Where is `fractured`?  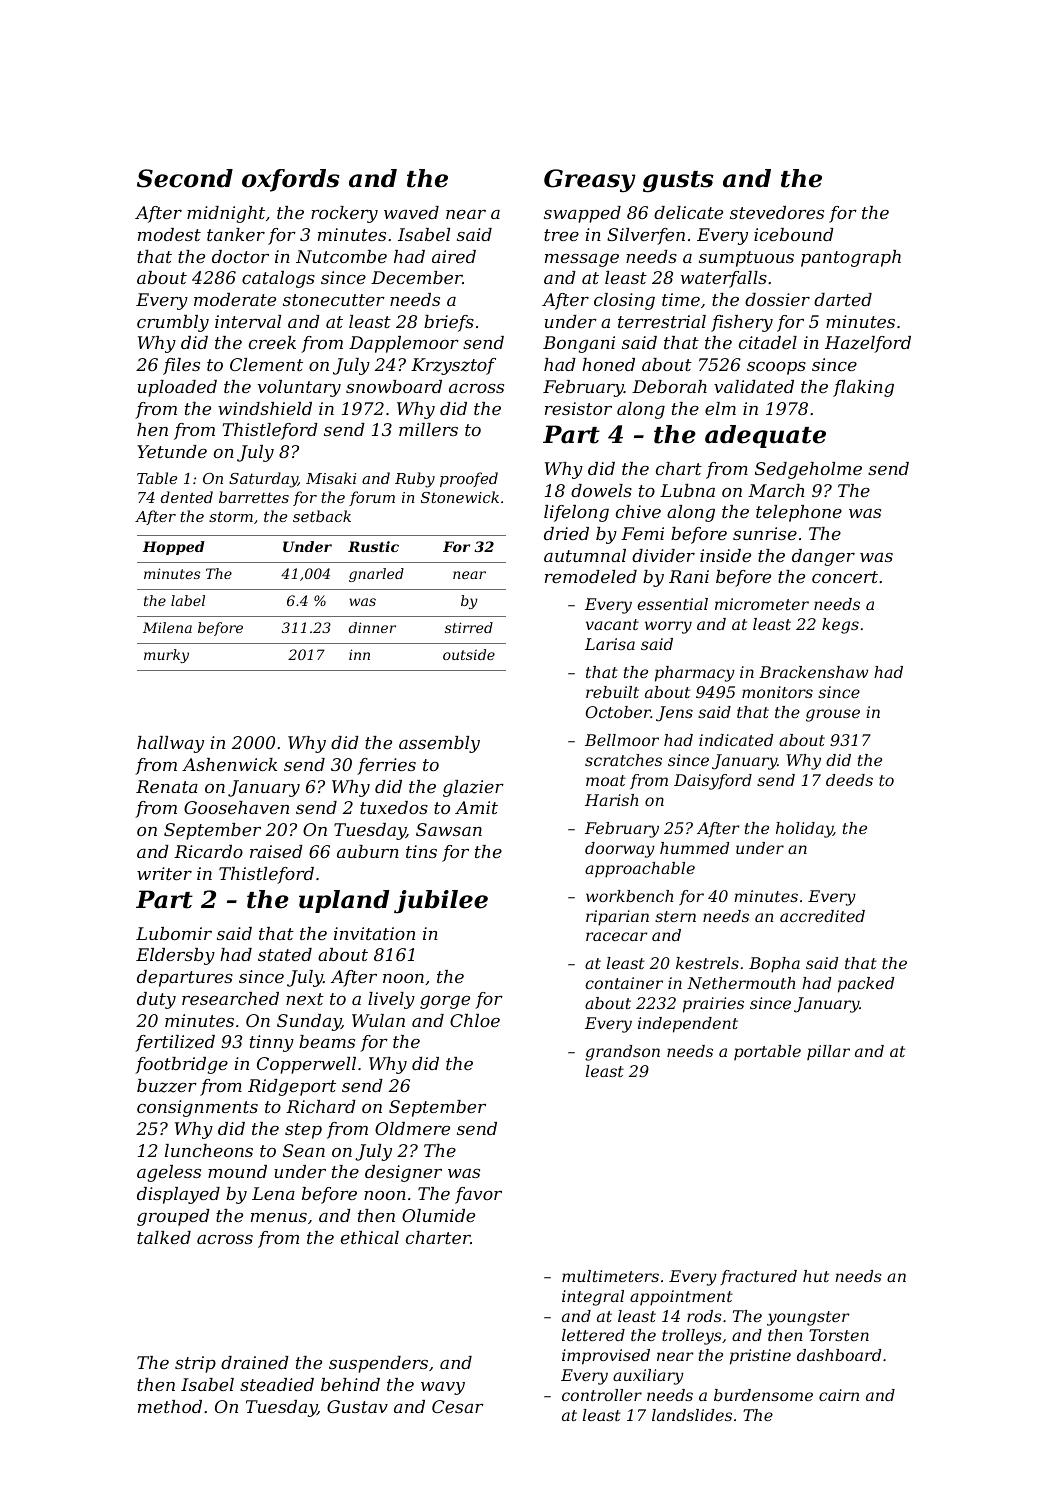
fractured is located at coordinates (758, 1277).
